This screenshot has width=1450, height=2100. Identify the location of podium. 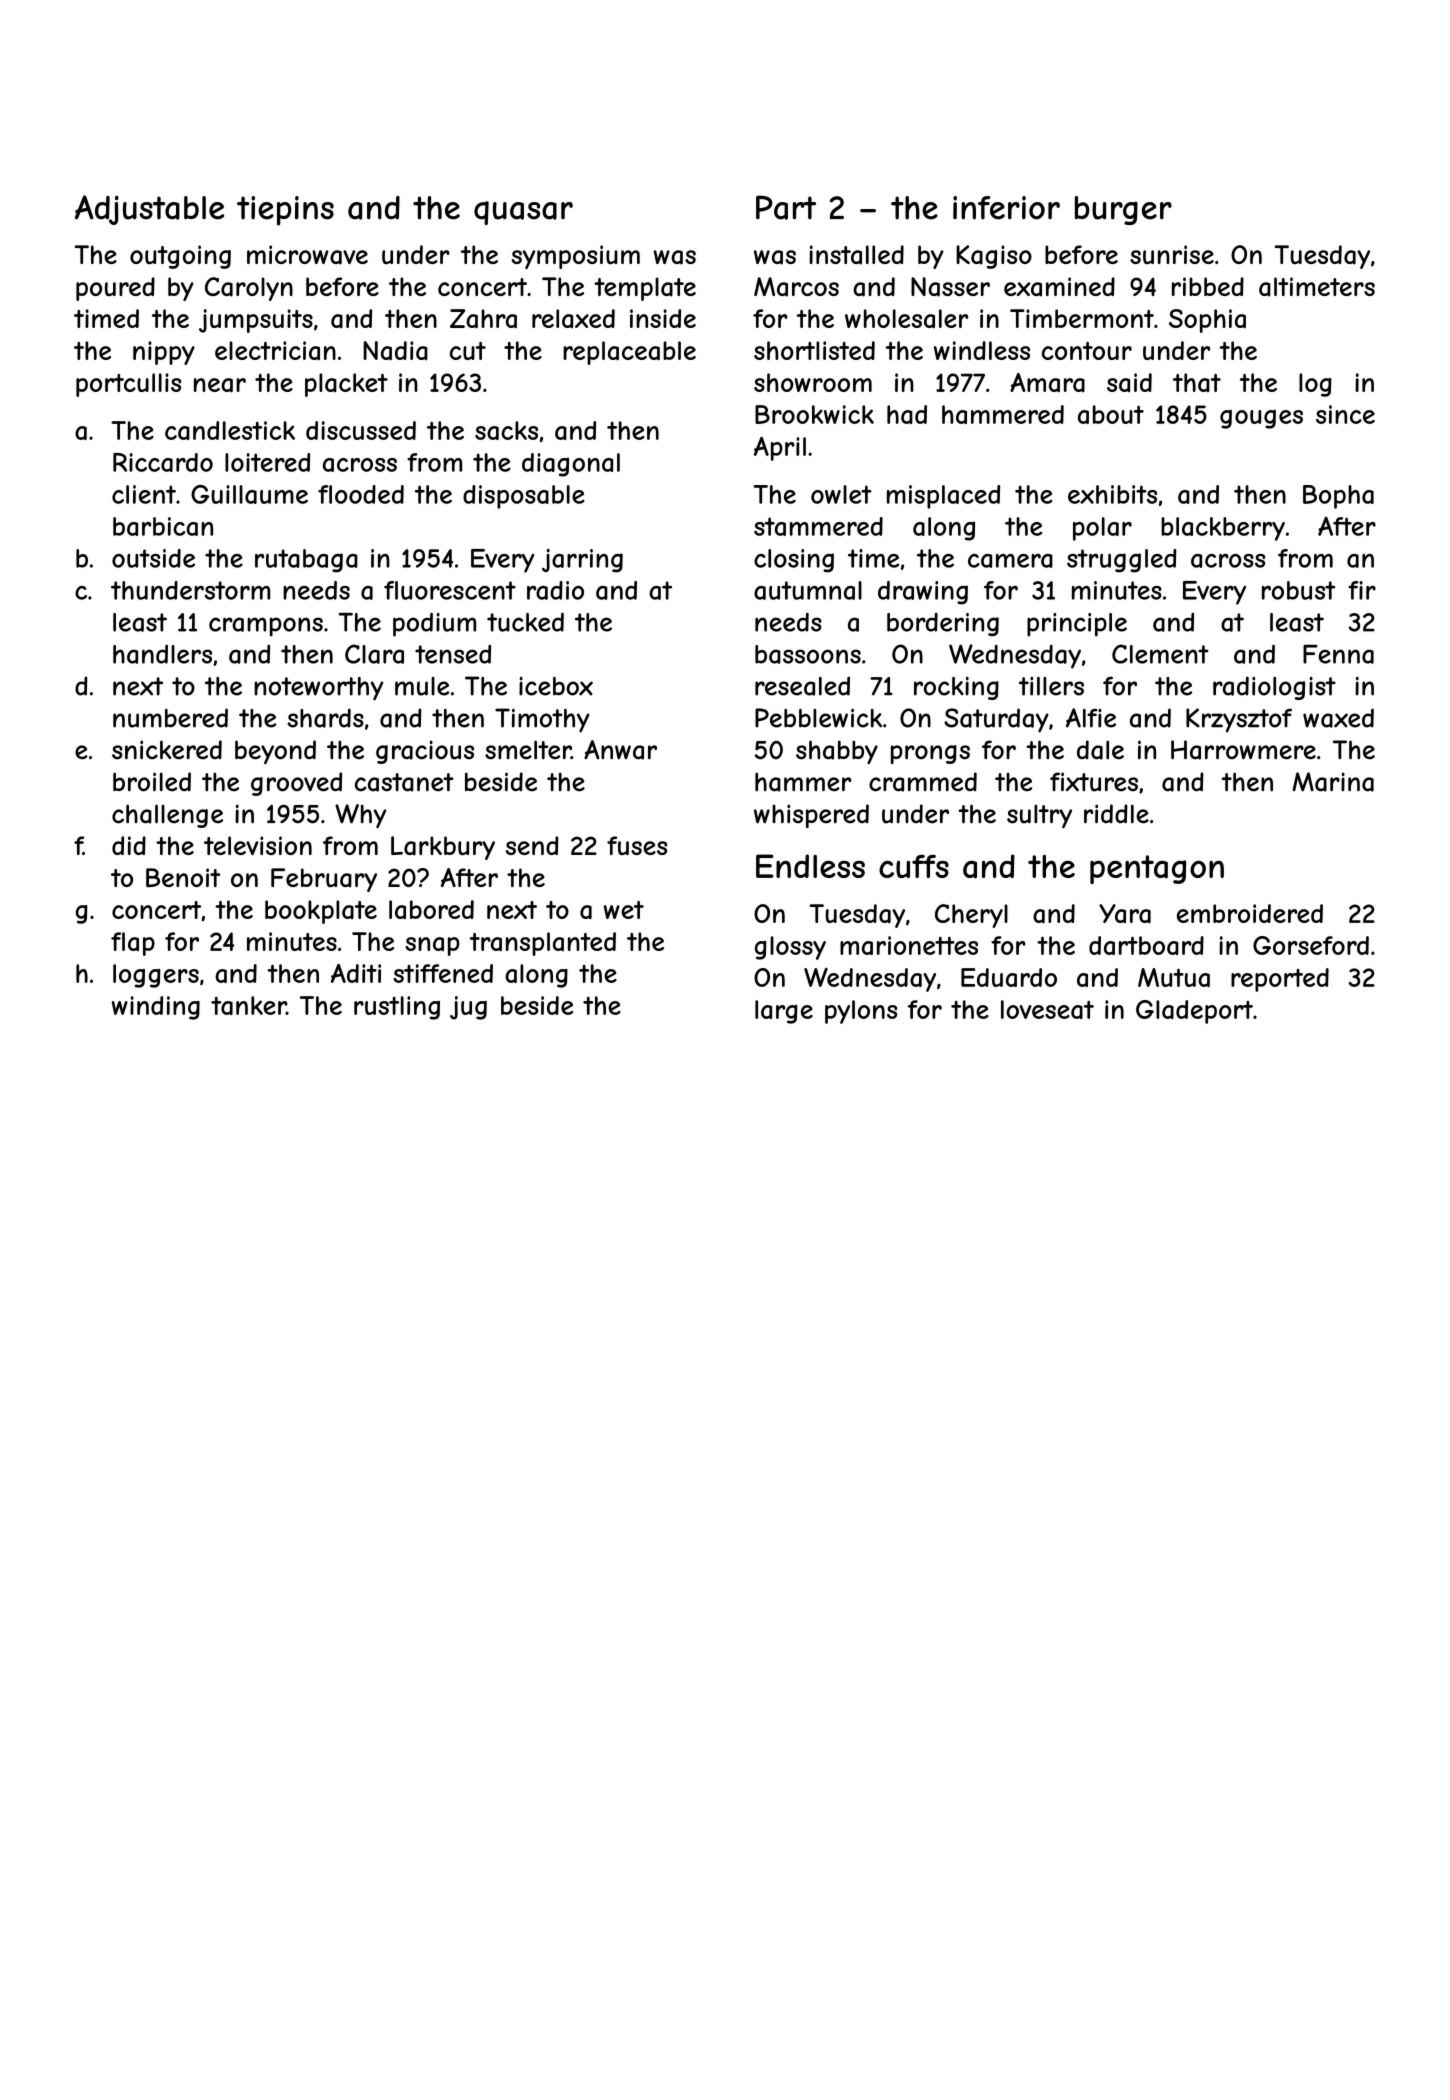
(434, 624).
